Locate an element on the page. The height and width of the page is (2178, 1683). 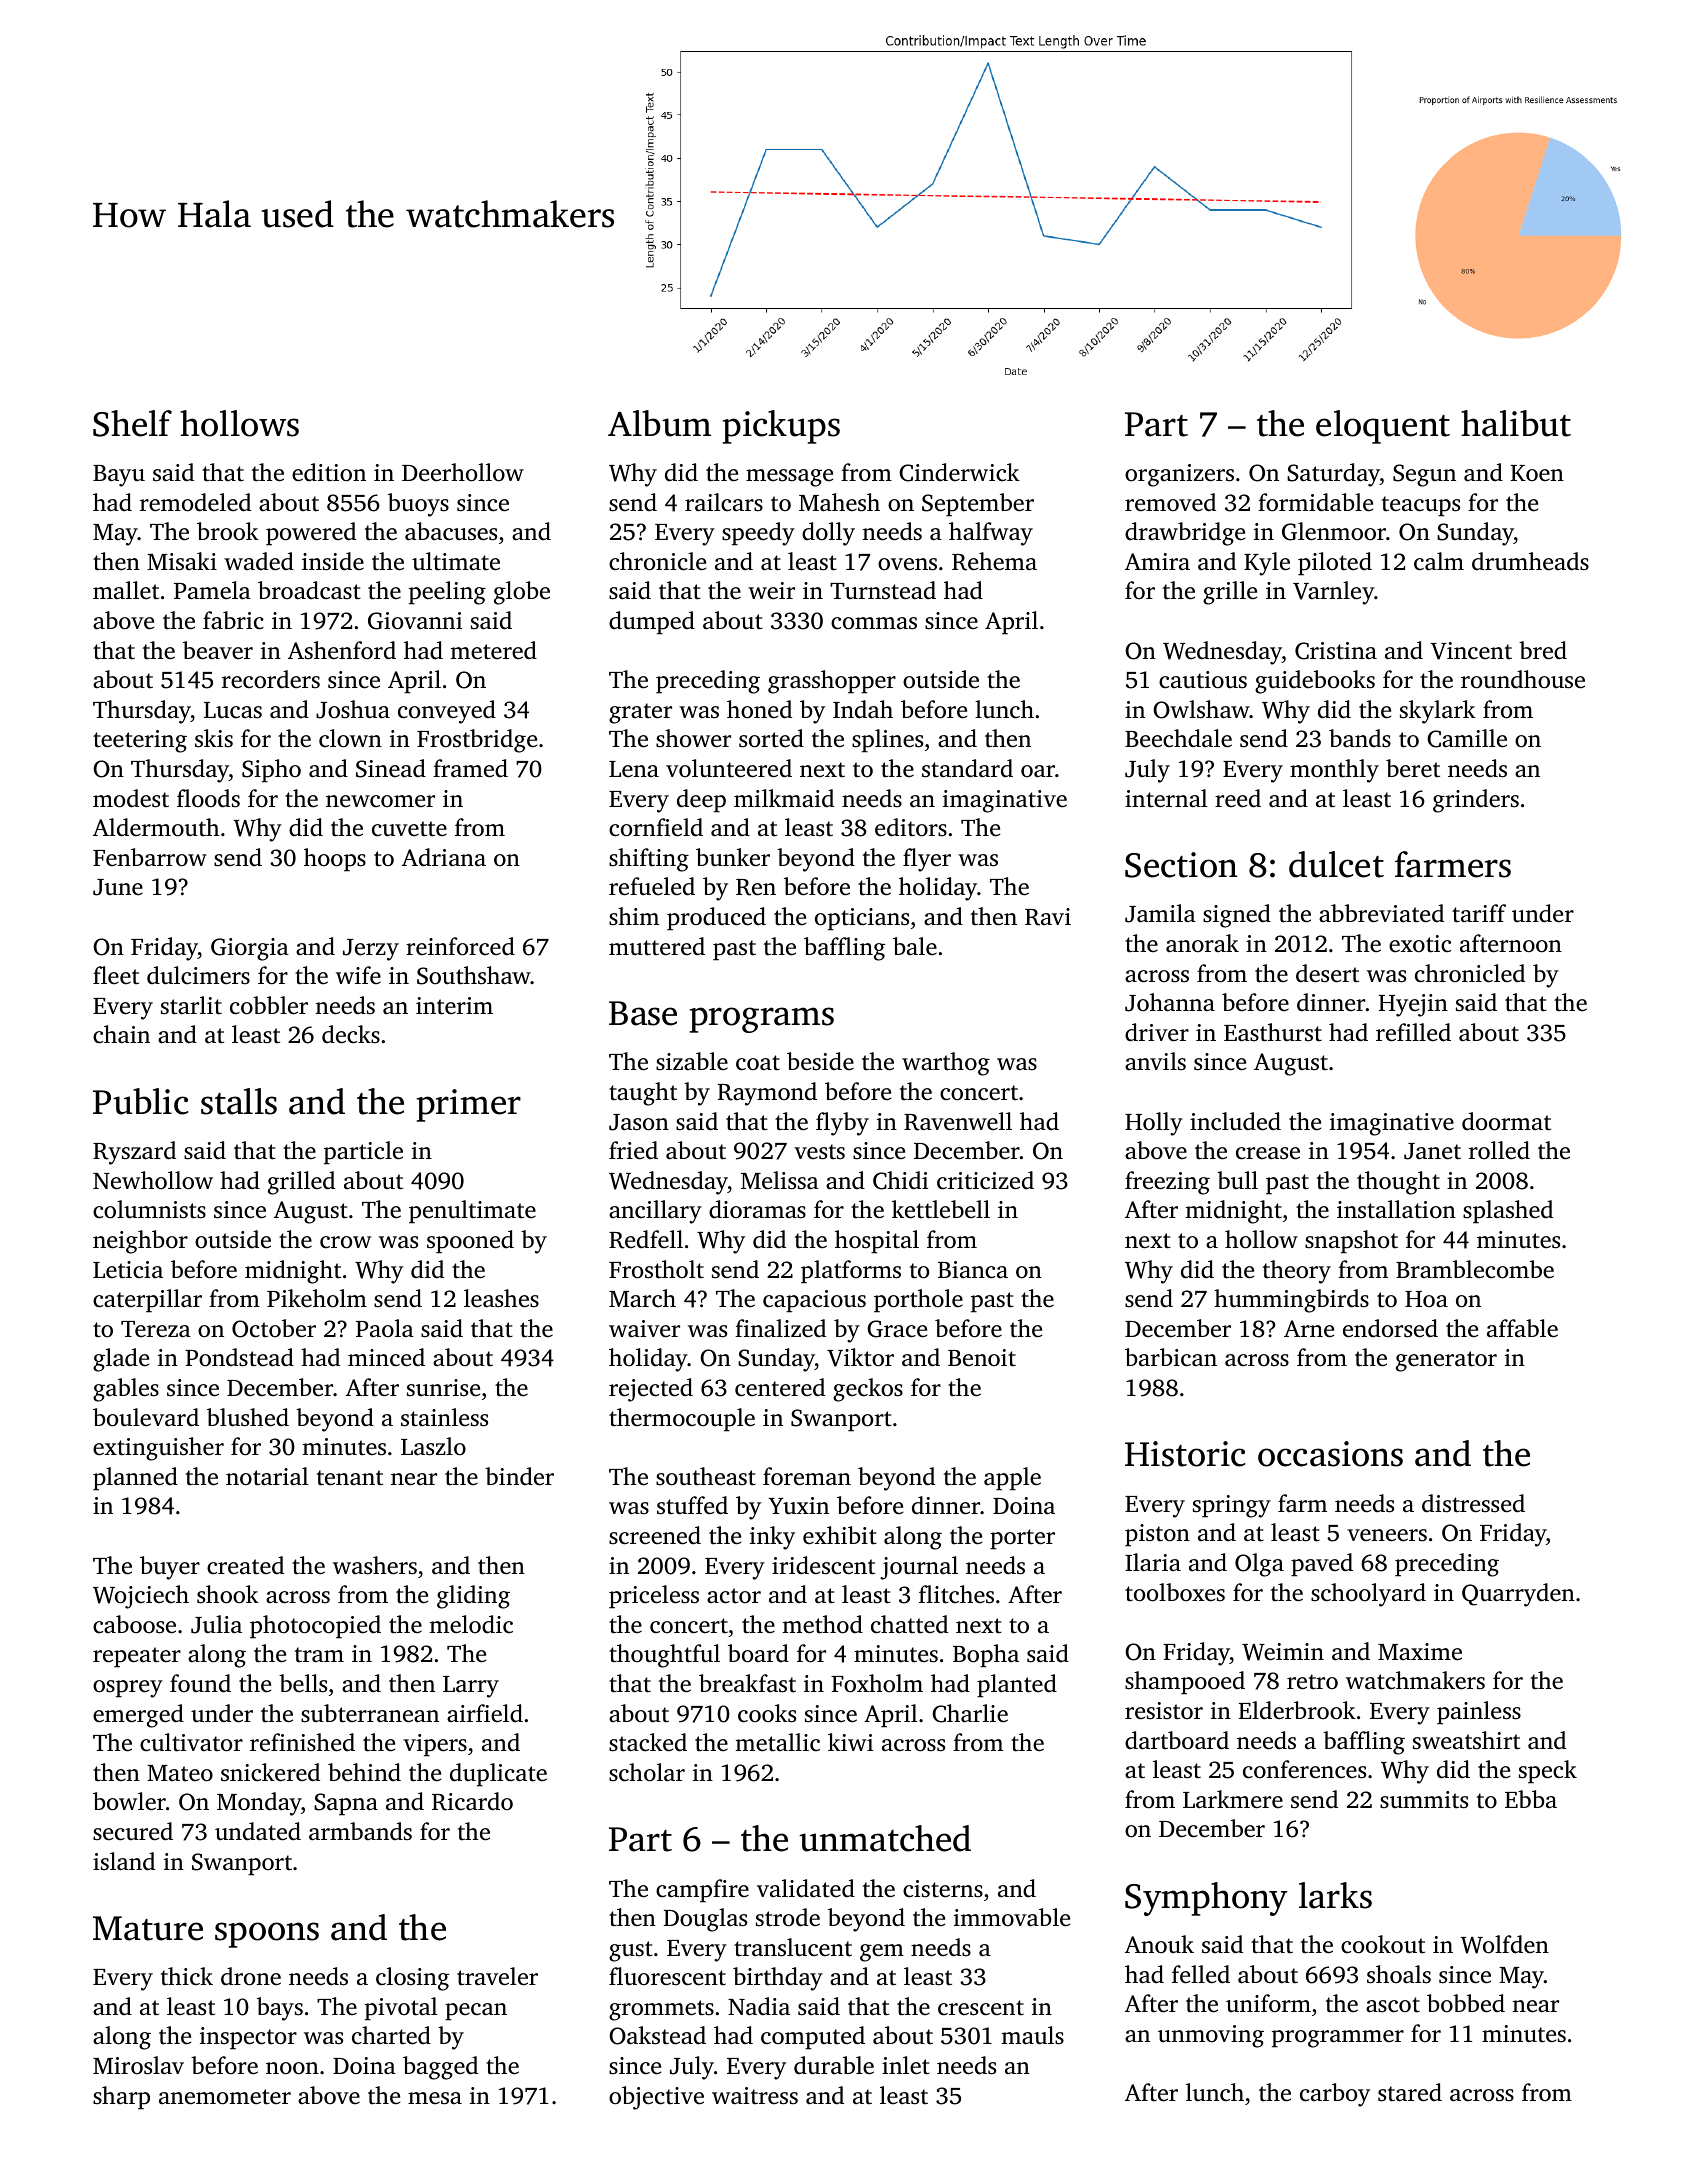
mesa is located at coordinates (435, 2098).
